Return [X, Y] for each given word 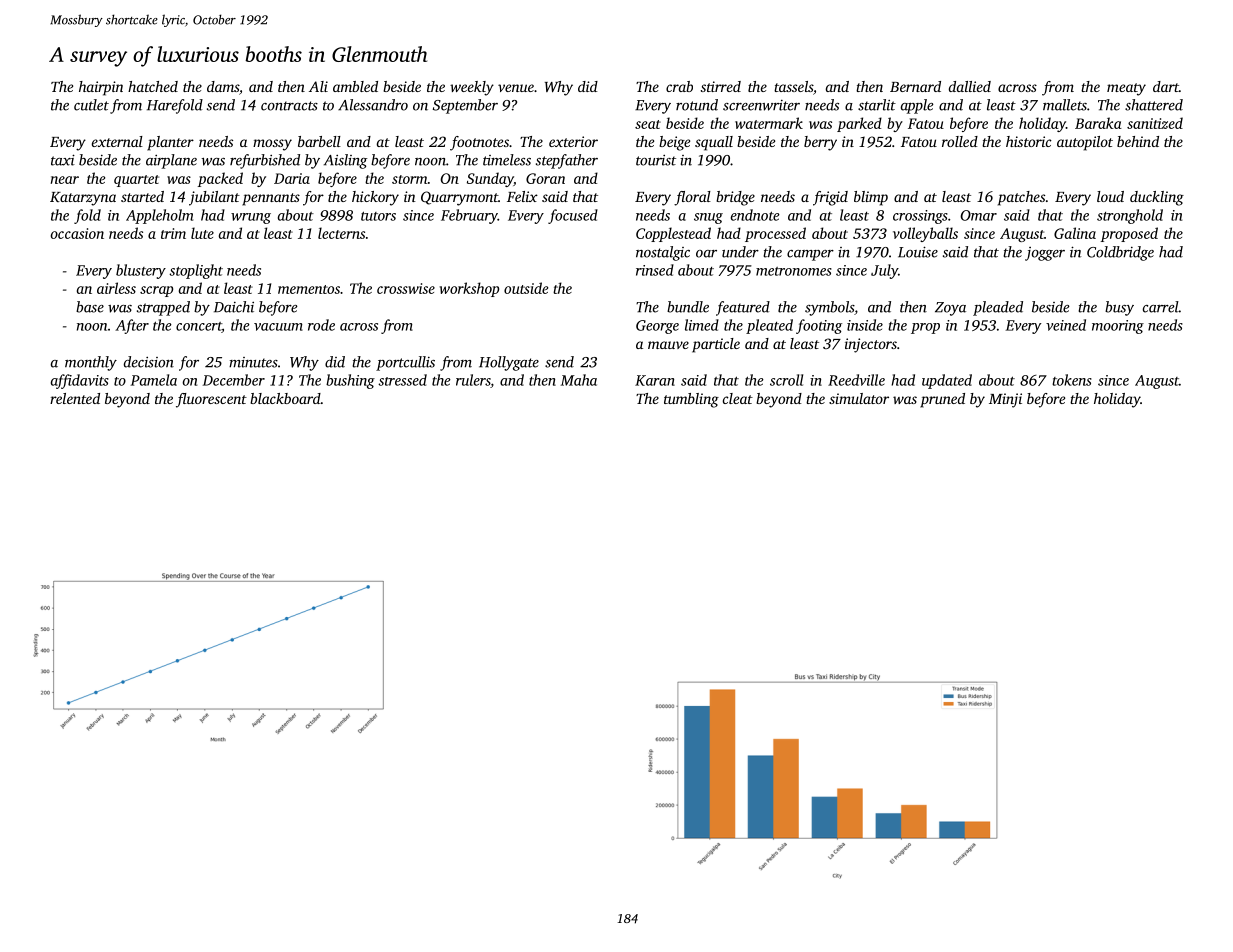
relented [75, 398]
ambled [355, 86]
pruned [942, 400]
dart [1166, 86]
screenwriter [761, 105]
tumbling [691, 400]
